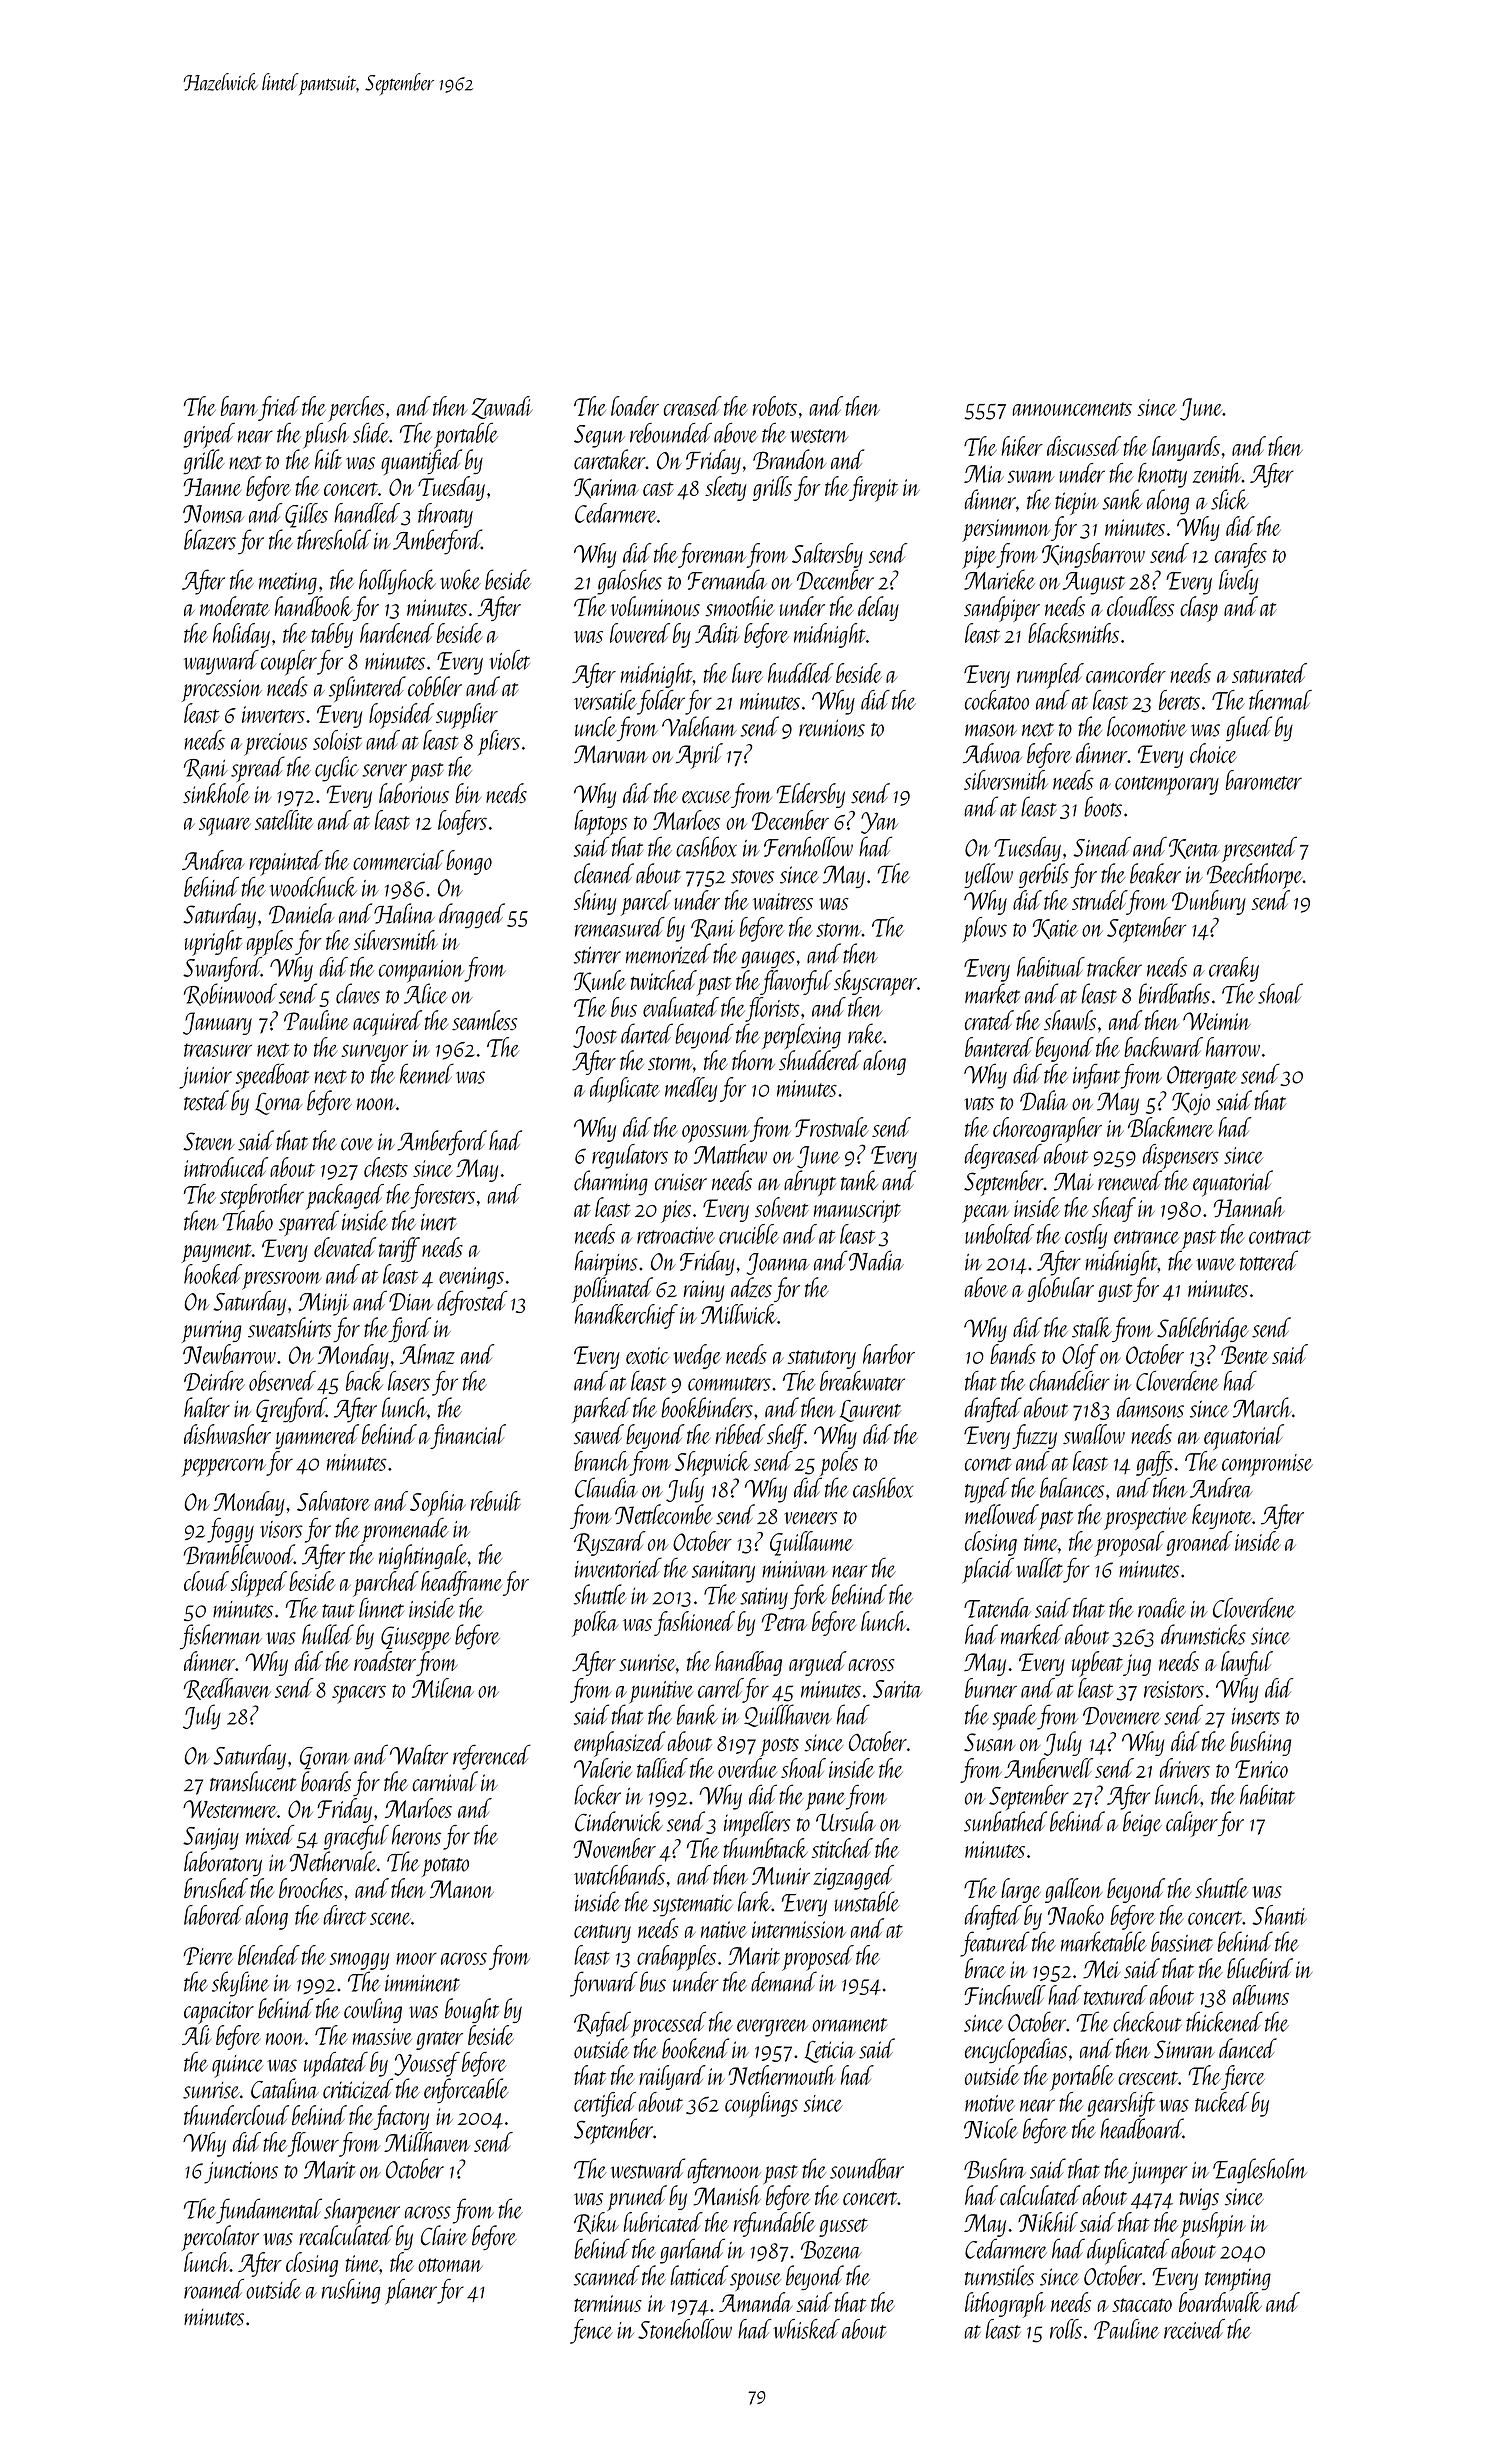  I want to click on creased, so click(693, 406).
